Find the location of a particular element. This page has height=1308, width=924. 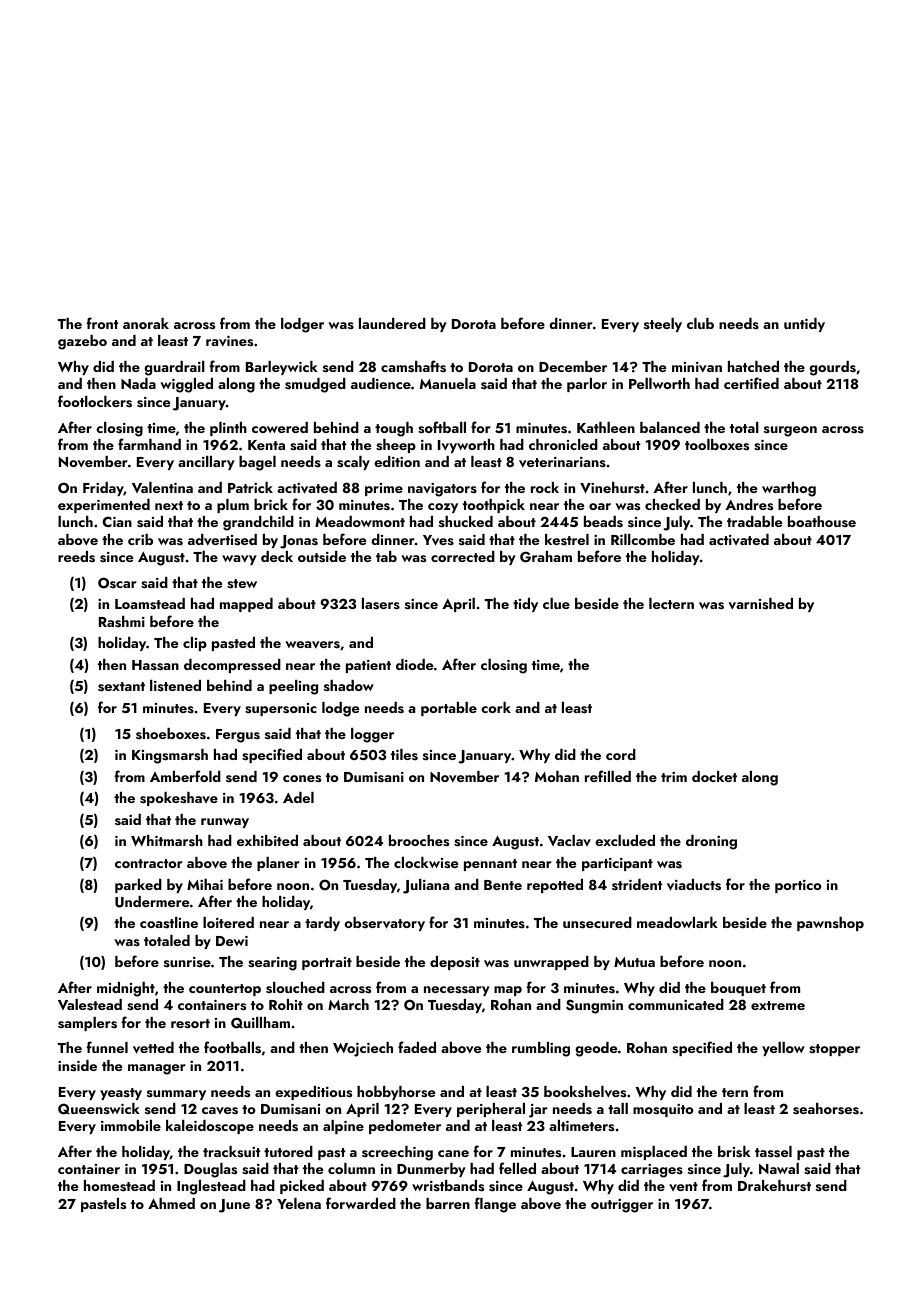

docket is located at coordinates (714, 776).
